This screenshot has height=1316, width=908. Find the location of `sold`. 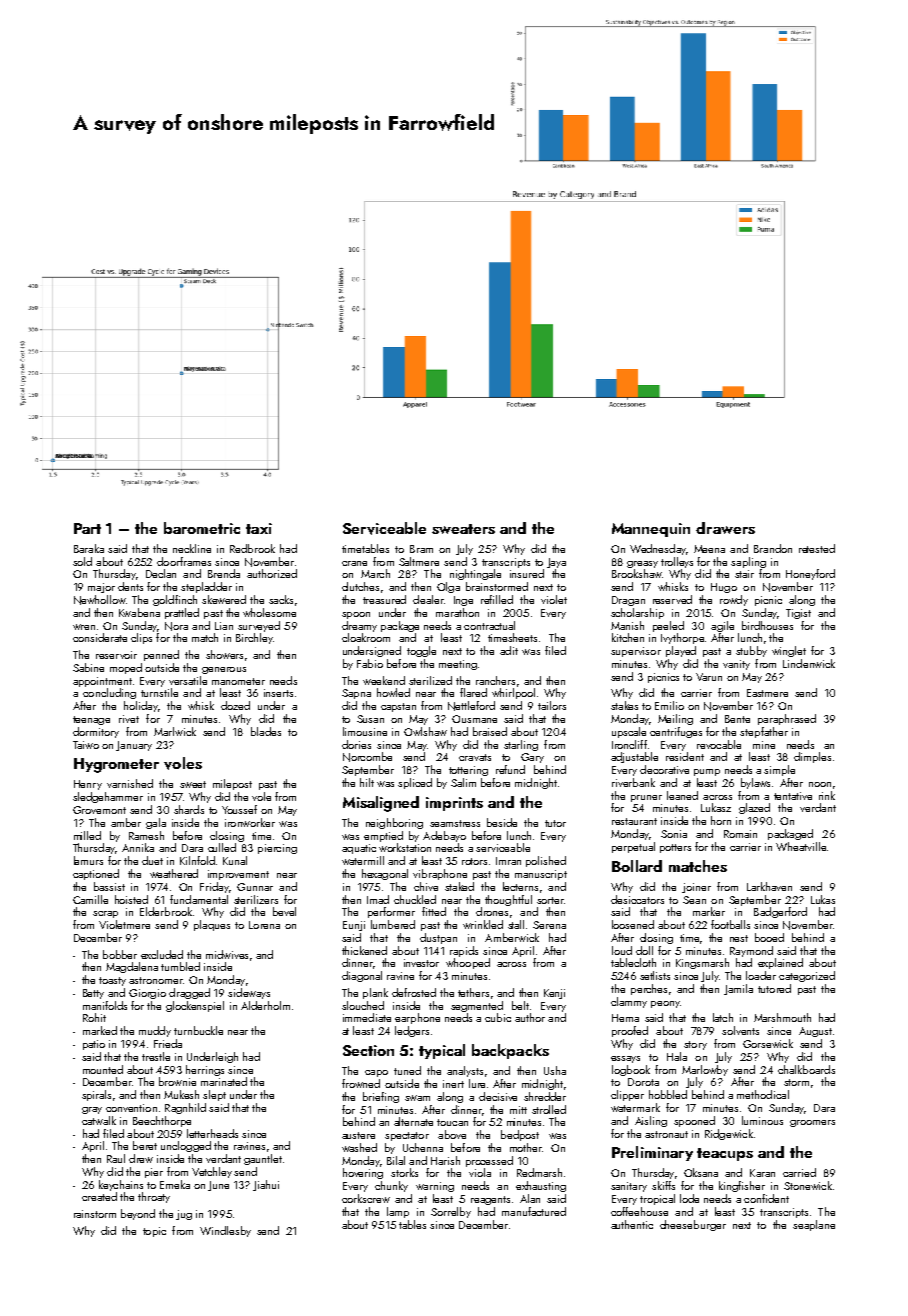

sold is located at coordinates (82, 561).
